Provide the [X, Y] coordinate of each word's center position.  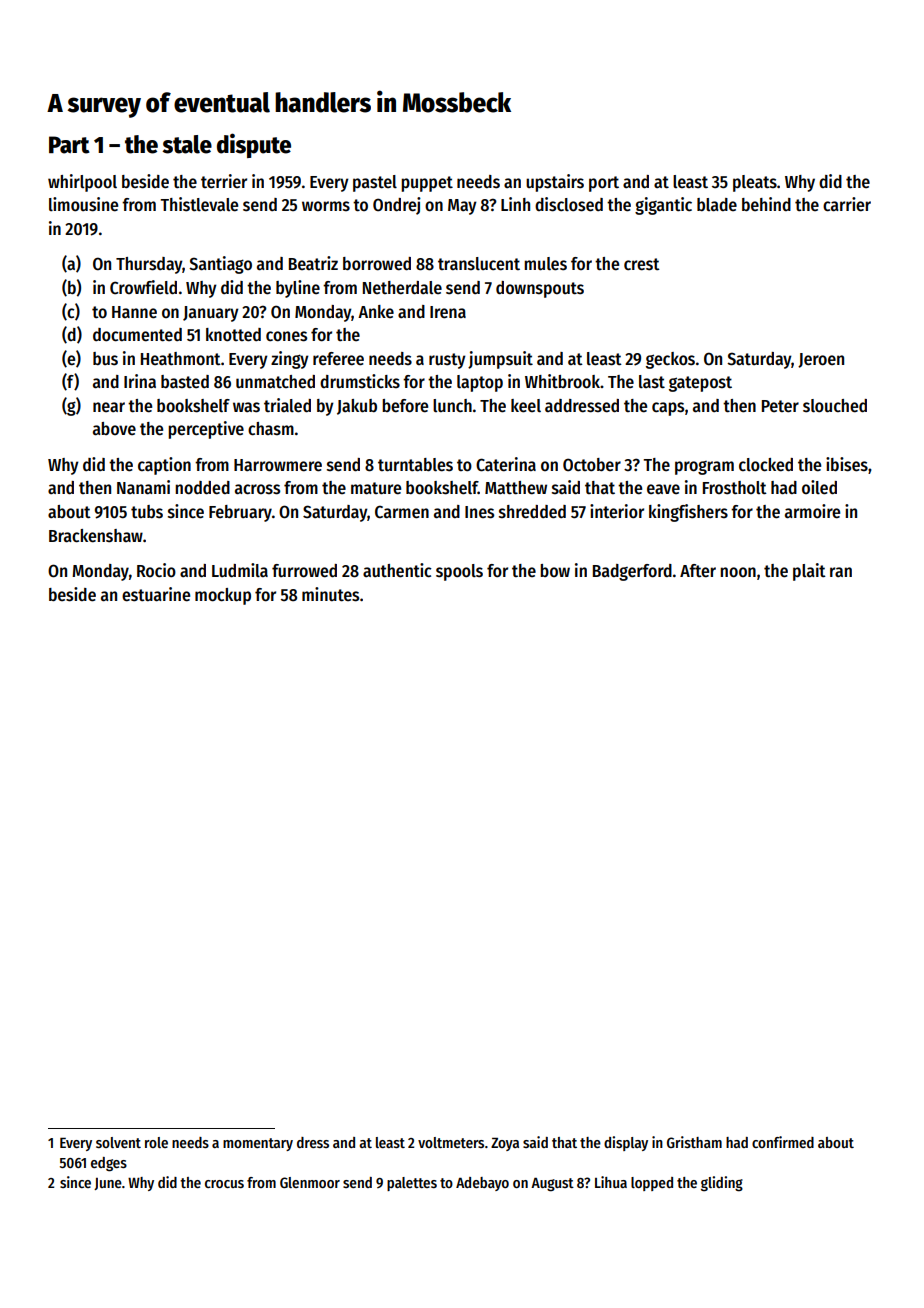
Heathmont [181, 359]
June [108, 1184]
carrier [847, 204]
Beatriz [313, 263]
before [405, 406]
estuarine [156, 594]
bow [555, 570]
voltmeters [451, 1142]
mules [545, 264]
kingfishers [688, 513]
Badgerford [632, 572]
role [156, 1142]
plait [809, 572]
